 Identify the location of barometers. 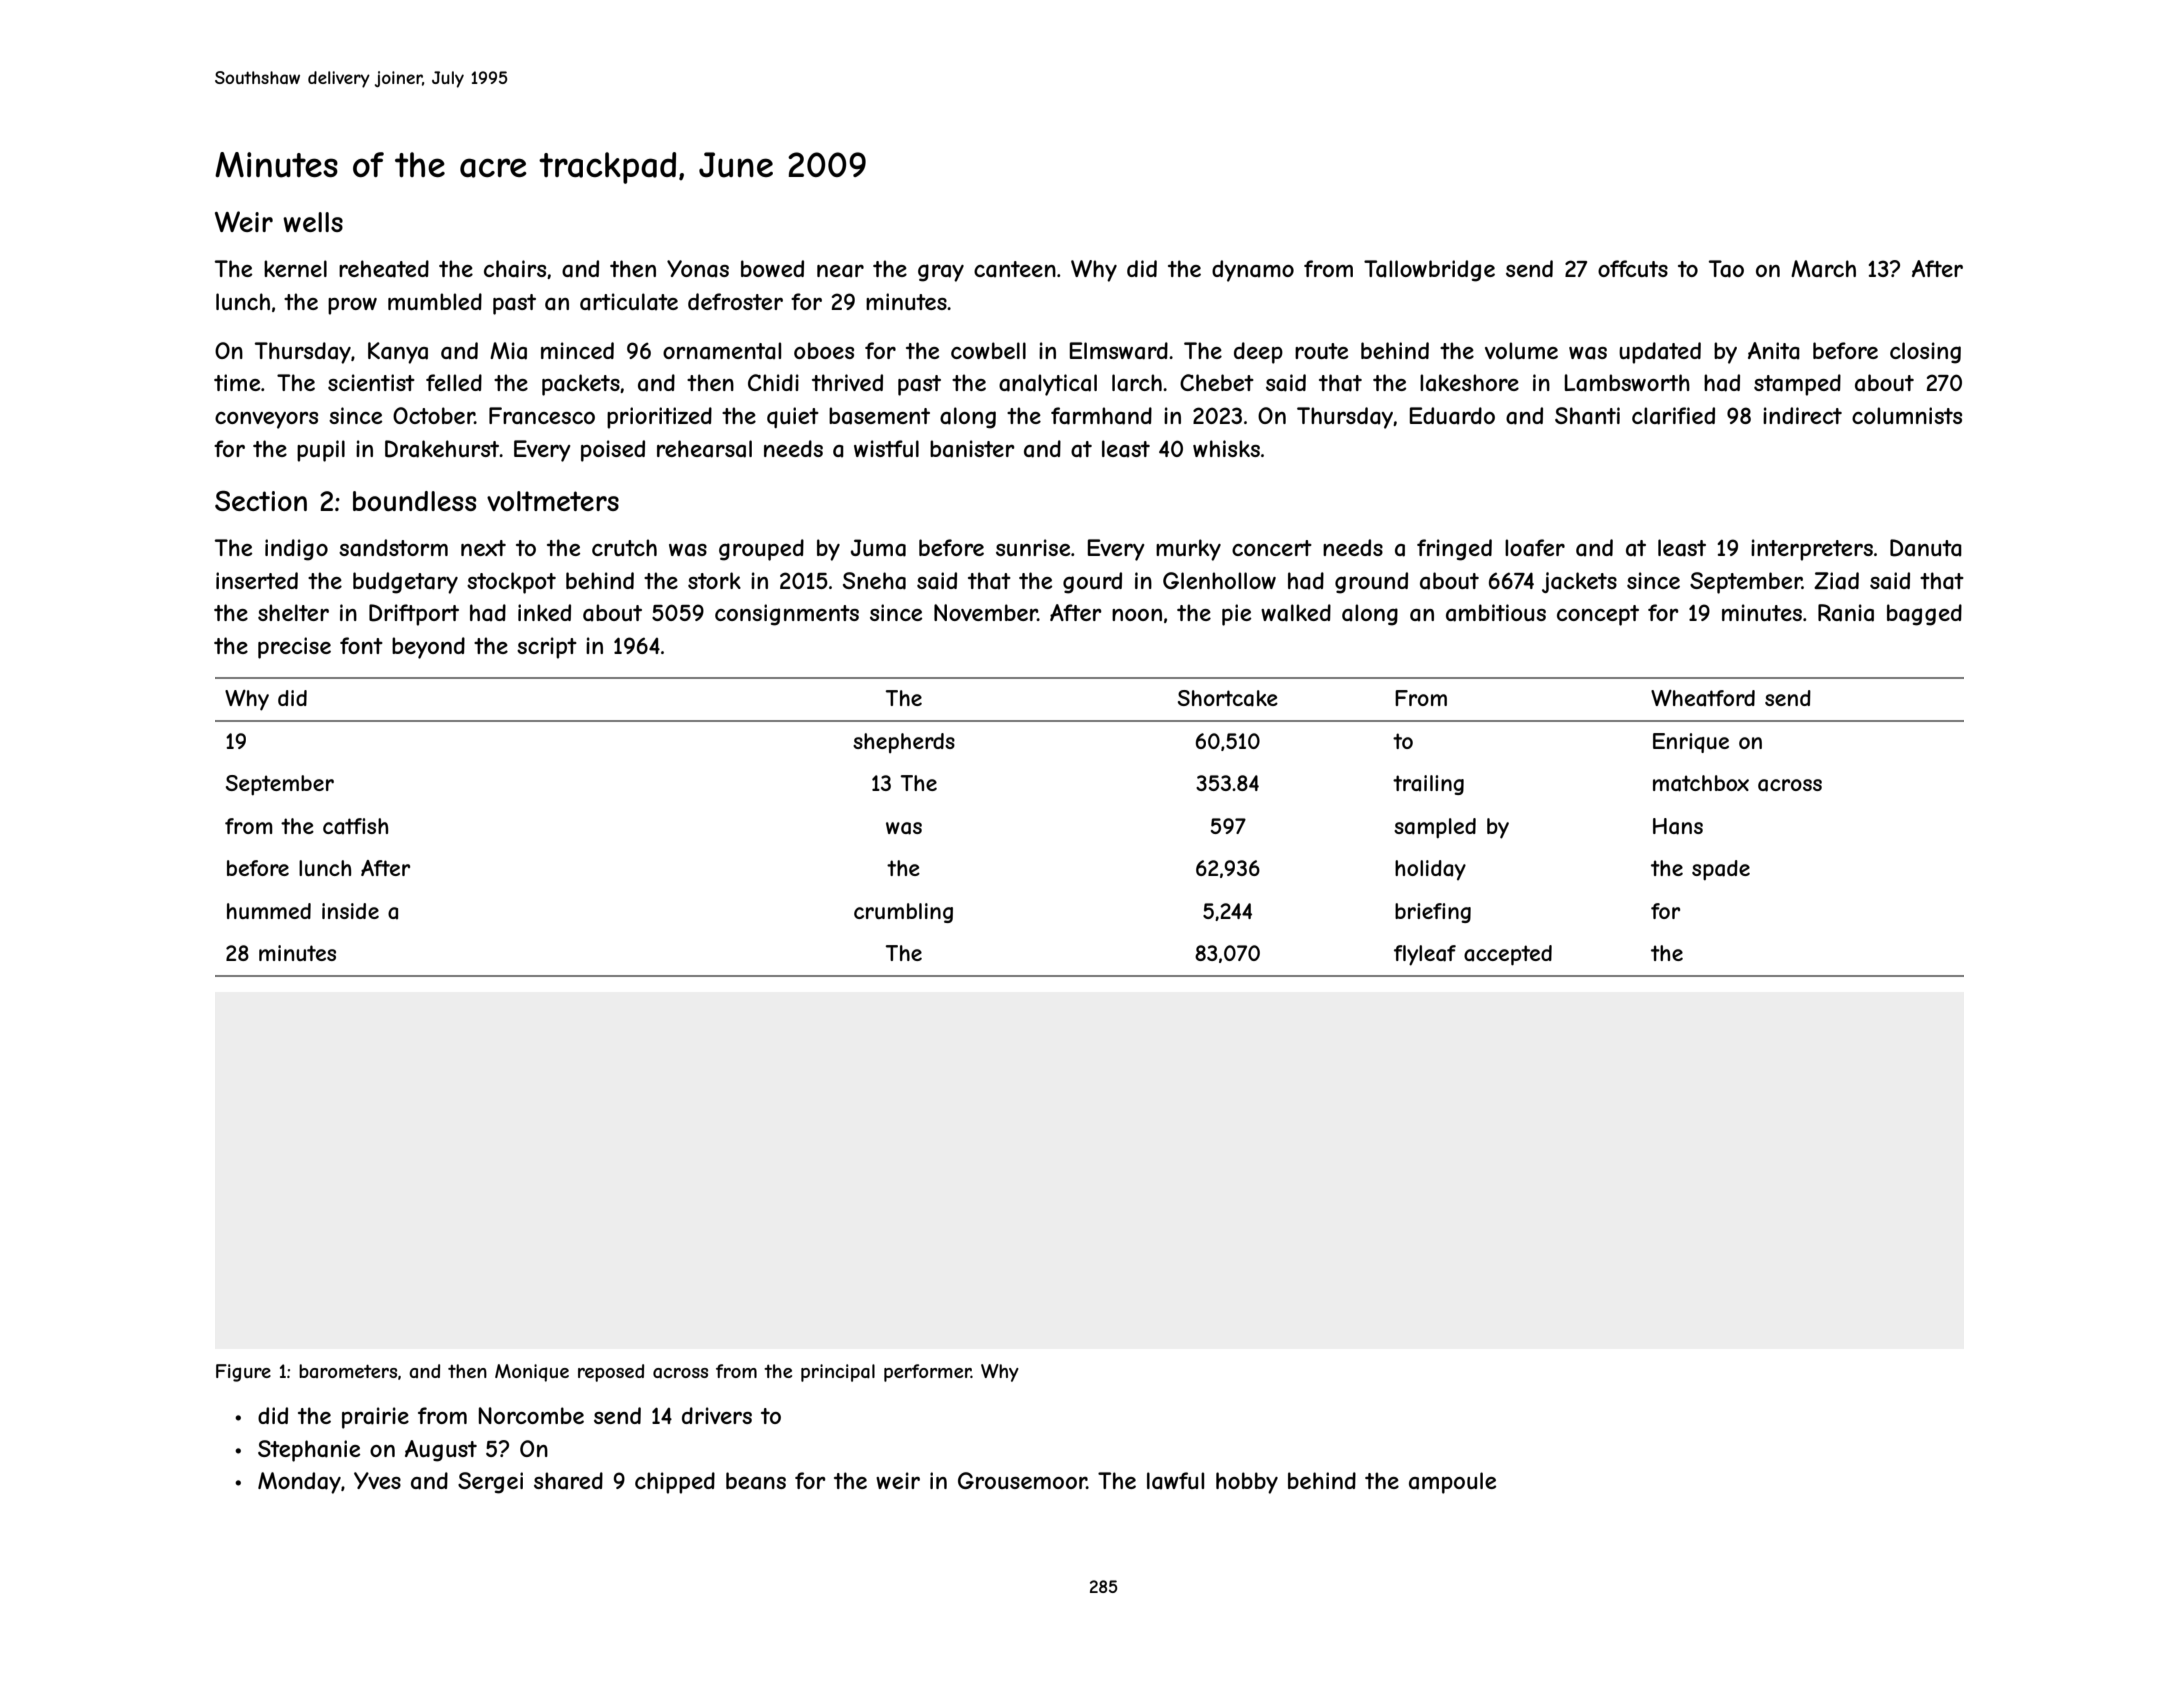
(348, 1371).
